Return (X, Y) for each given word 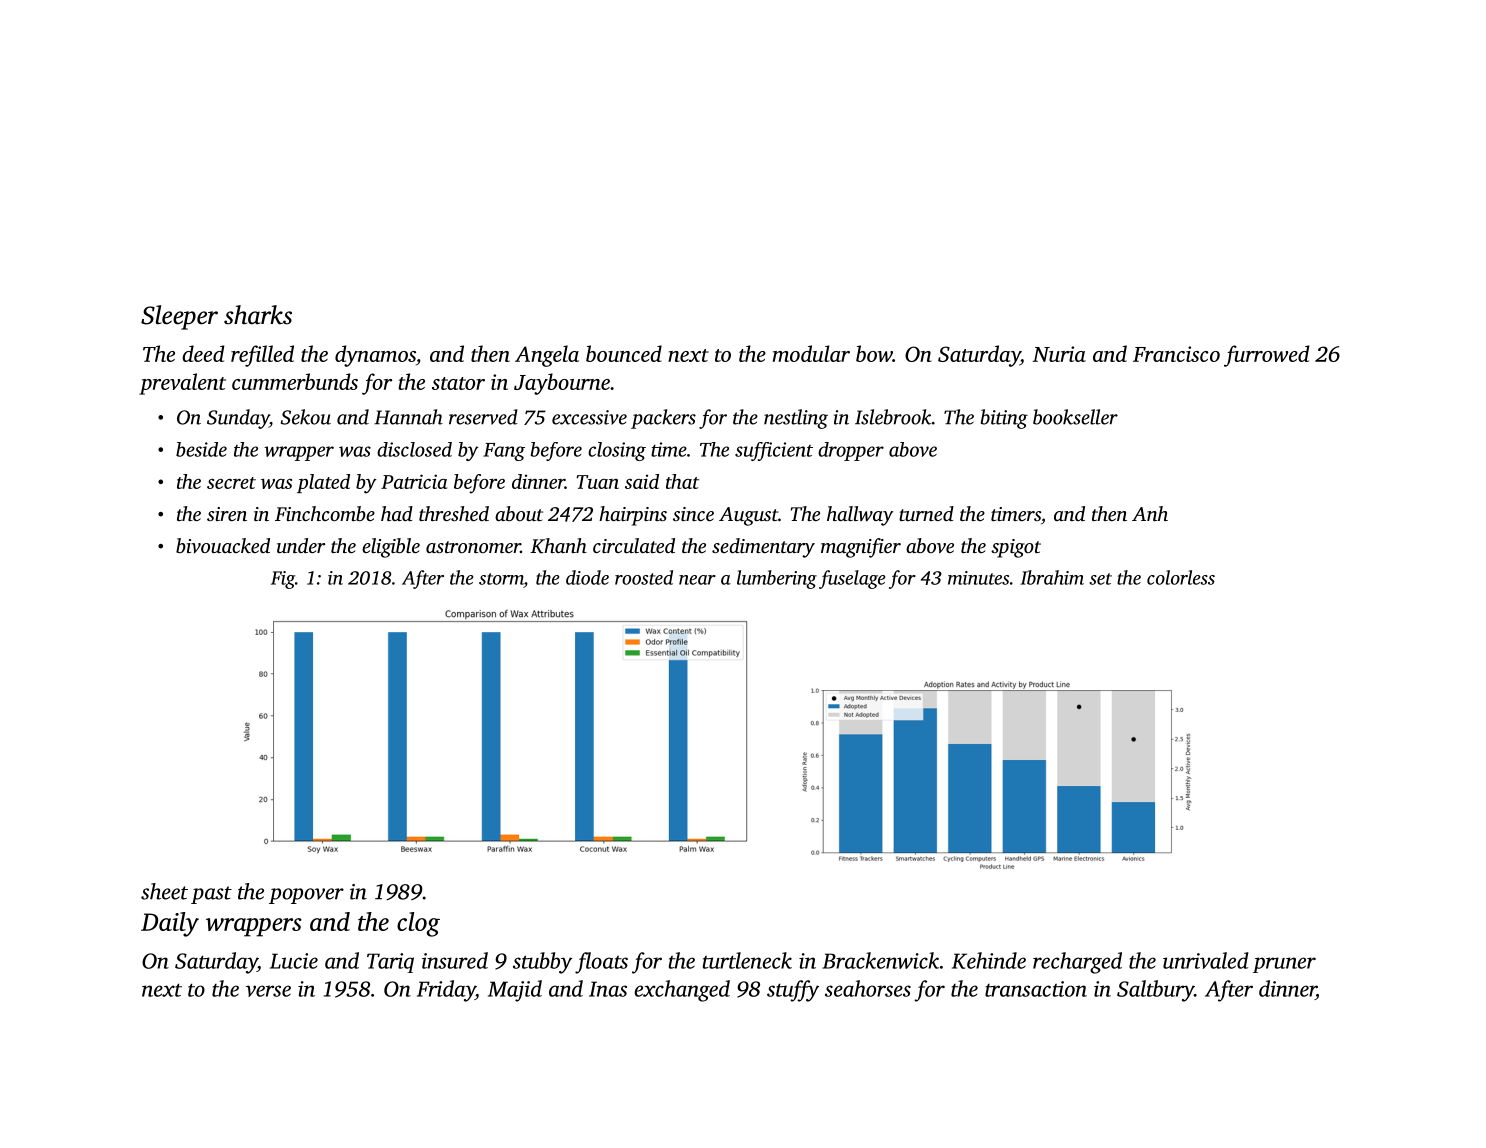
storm (501, 579)
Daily (170, 924)
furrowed (1266, 356)
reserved (483, 417)
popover (306, 896)
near (697, 580)
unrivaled (1206, 960)
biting (1004, 419)
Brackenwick (880, 960)
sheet (164, 891)
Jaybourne (562, 384)
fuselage (852, 579)
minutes (978, 578)
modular (811, 353)
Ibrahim (1052, 577)
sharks (258, 315)
